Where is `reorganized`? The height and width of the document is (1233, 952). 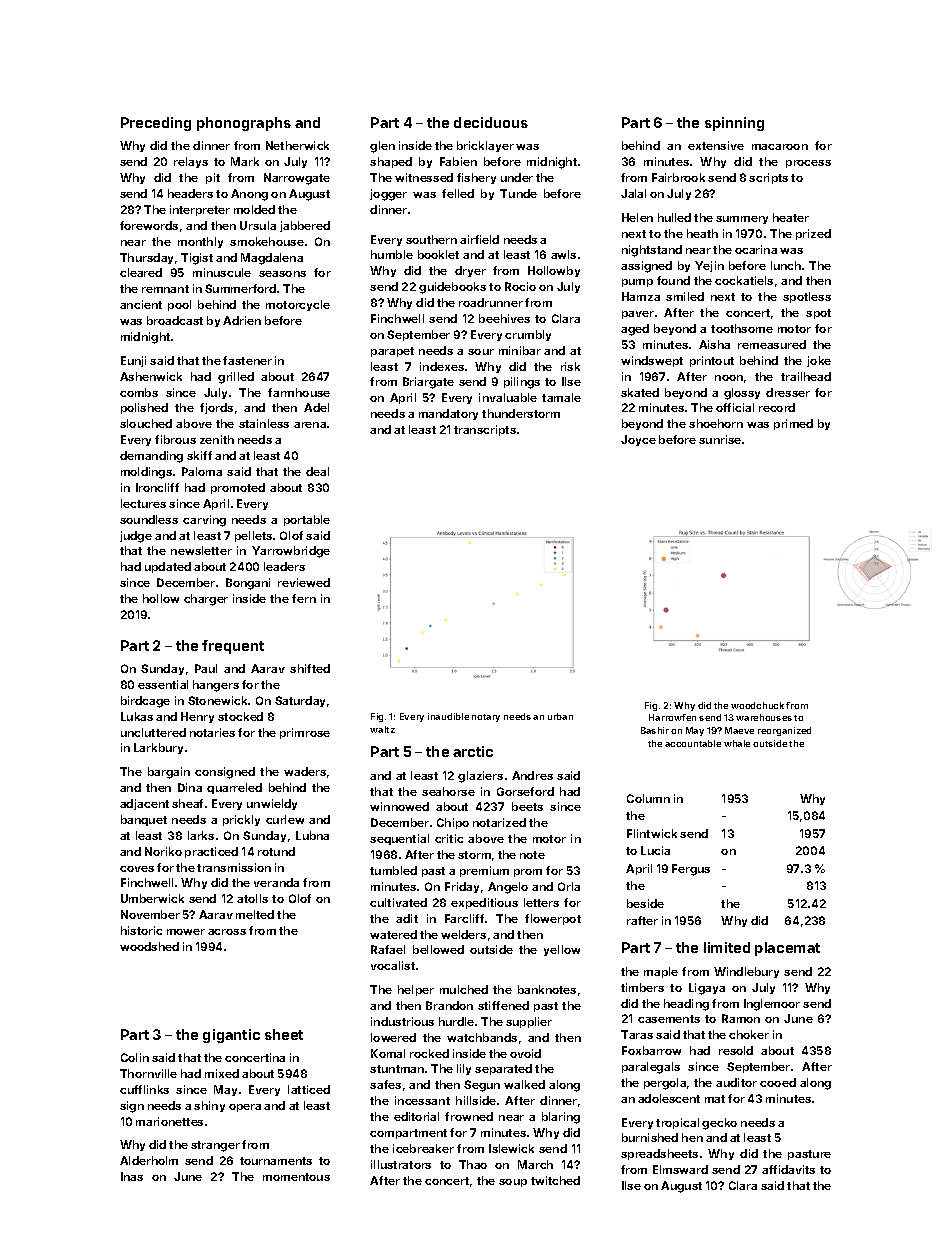 reorganized is located at coordinates (784, 731).
